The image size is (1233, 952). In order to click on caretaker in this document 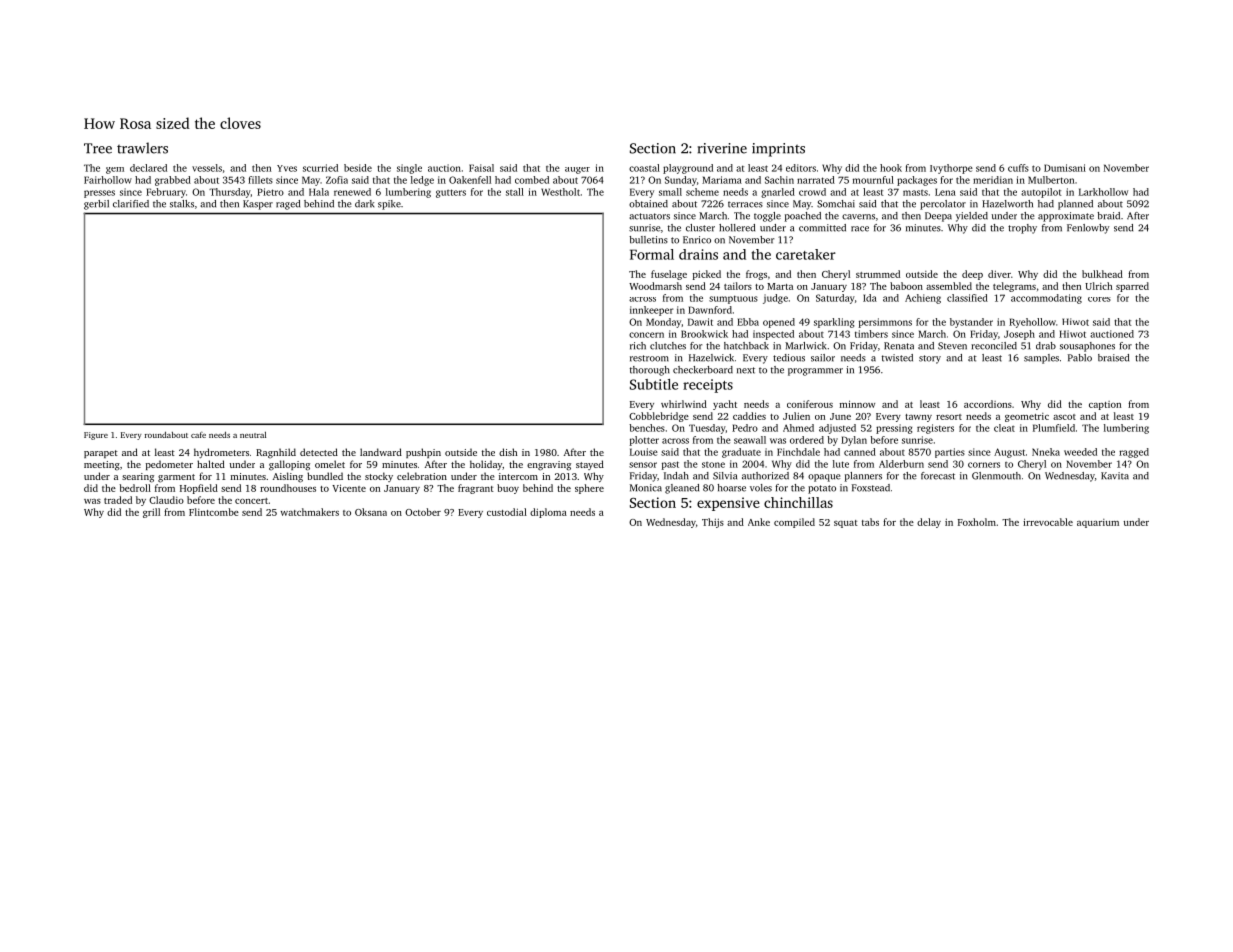, I will do `click(806, 254)`.
